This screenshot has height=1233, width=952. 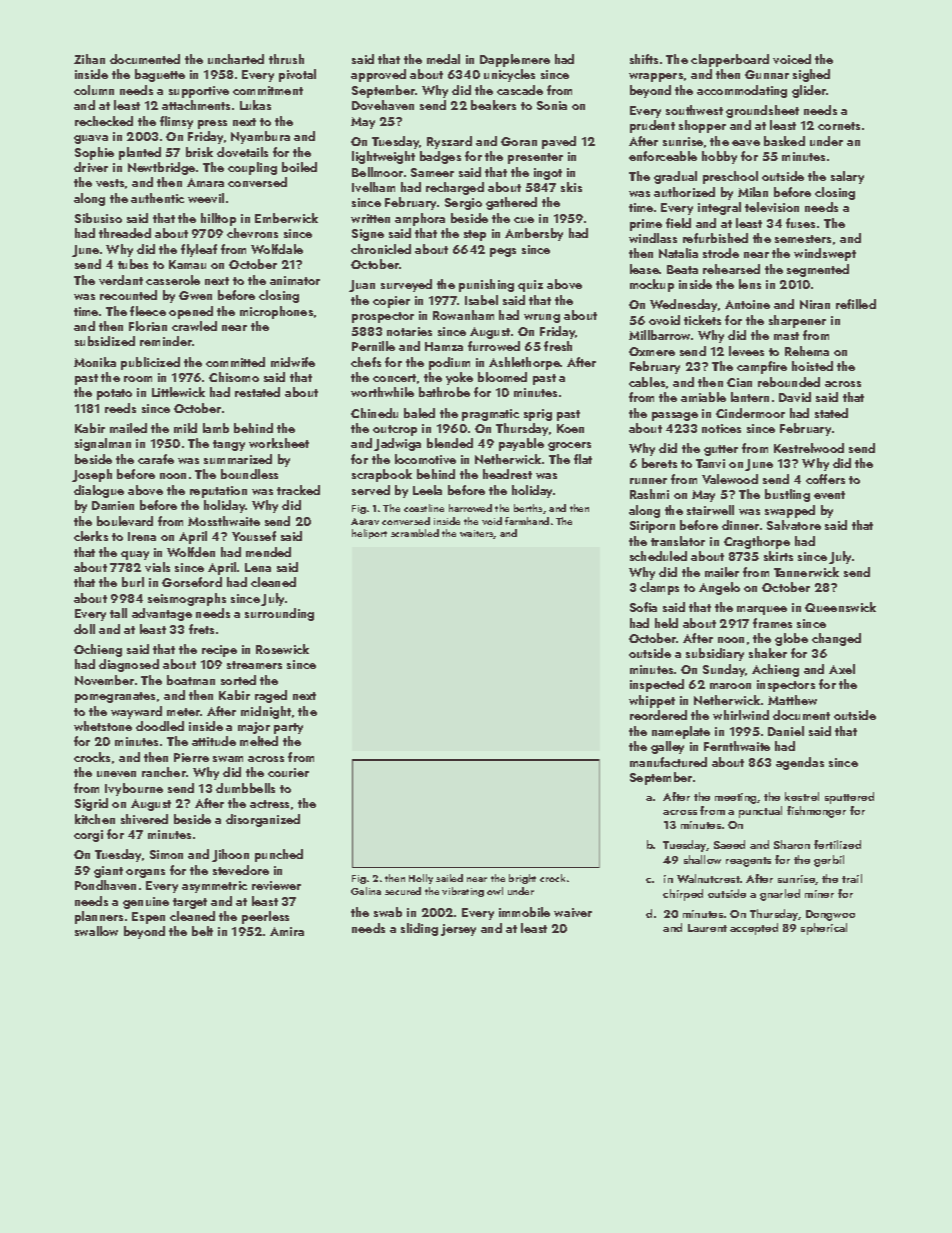 What do you see at coordinates (96, 931) in the screenshot?
I see `swallow` at bounding box center [96, 931].
